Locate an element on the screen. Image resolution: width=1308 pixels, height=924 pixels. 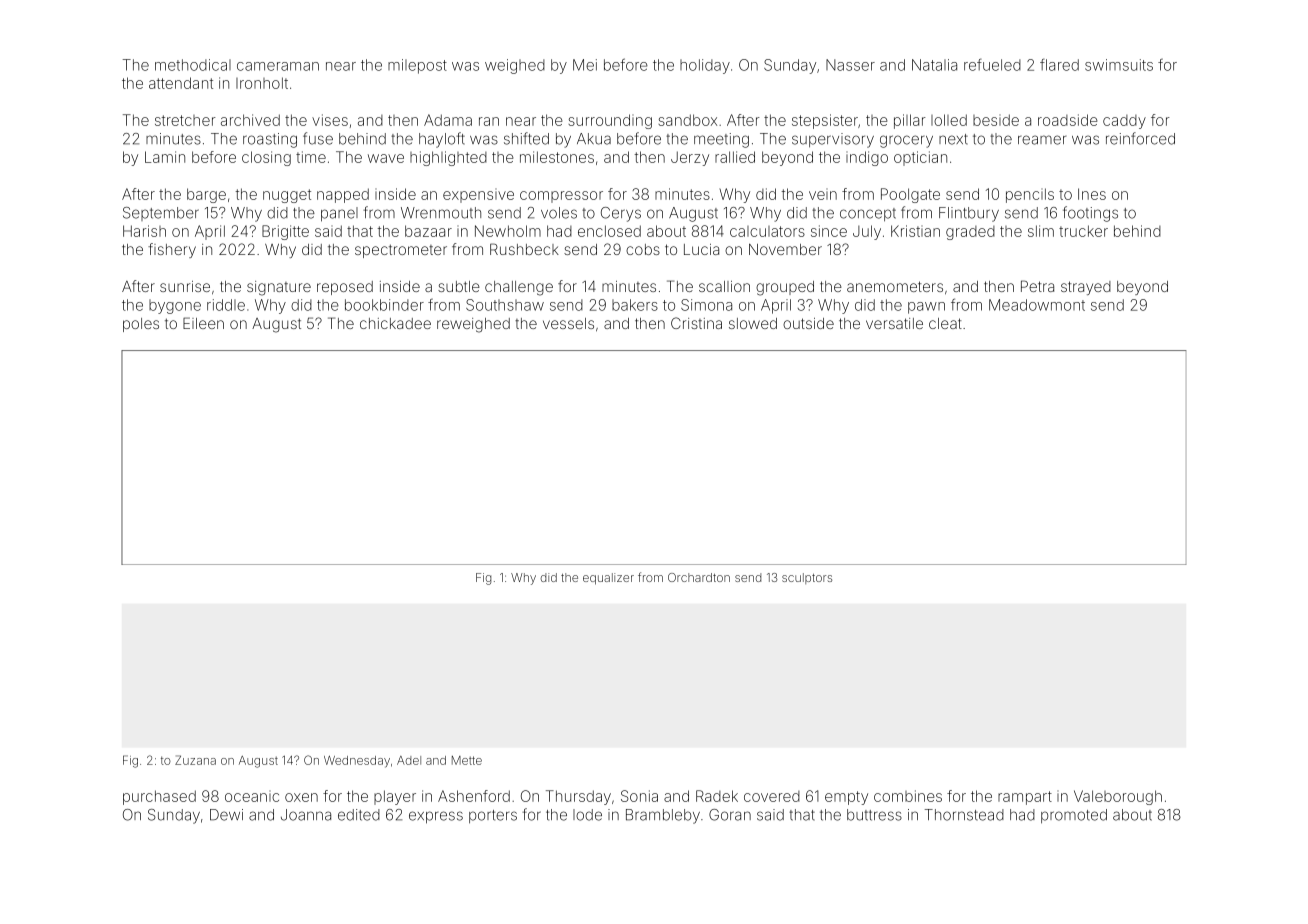
Orchardton is located at coordinates (699, 577).
